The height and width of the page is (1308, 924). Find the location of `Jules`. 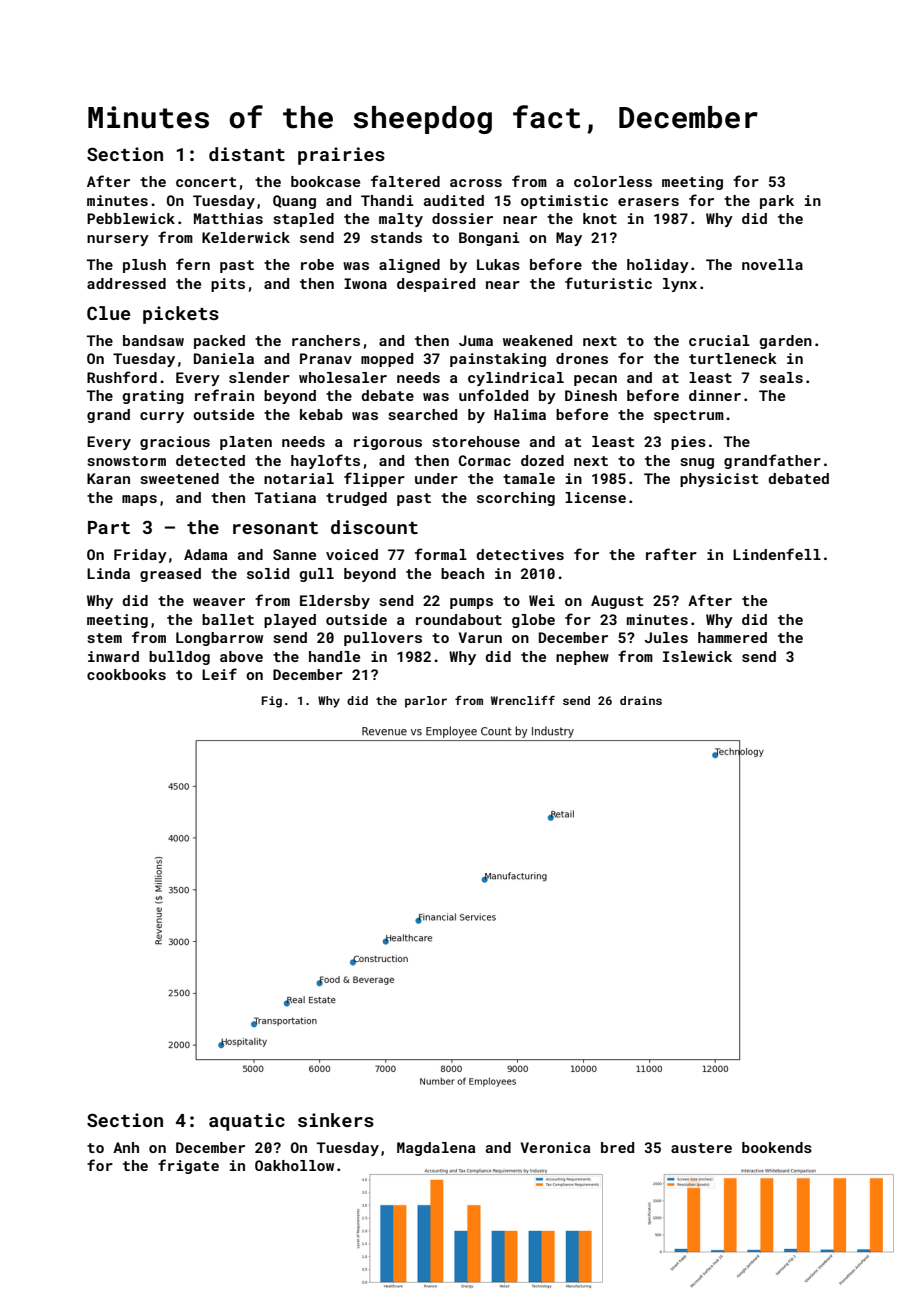

Jules is located at coordinates (666, 637).
